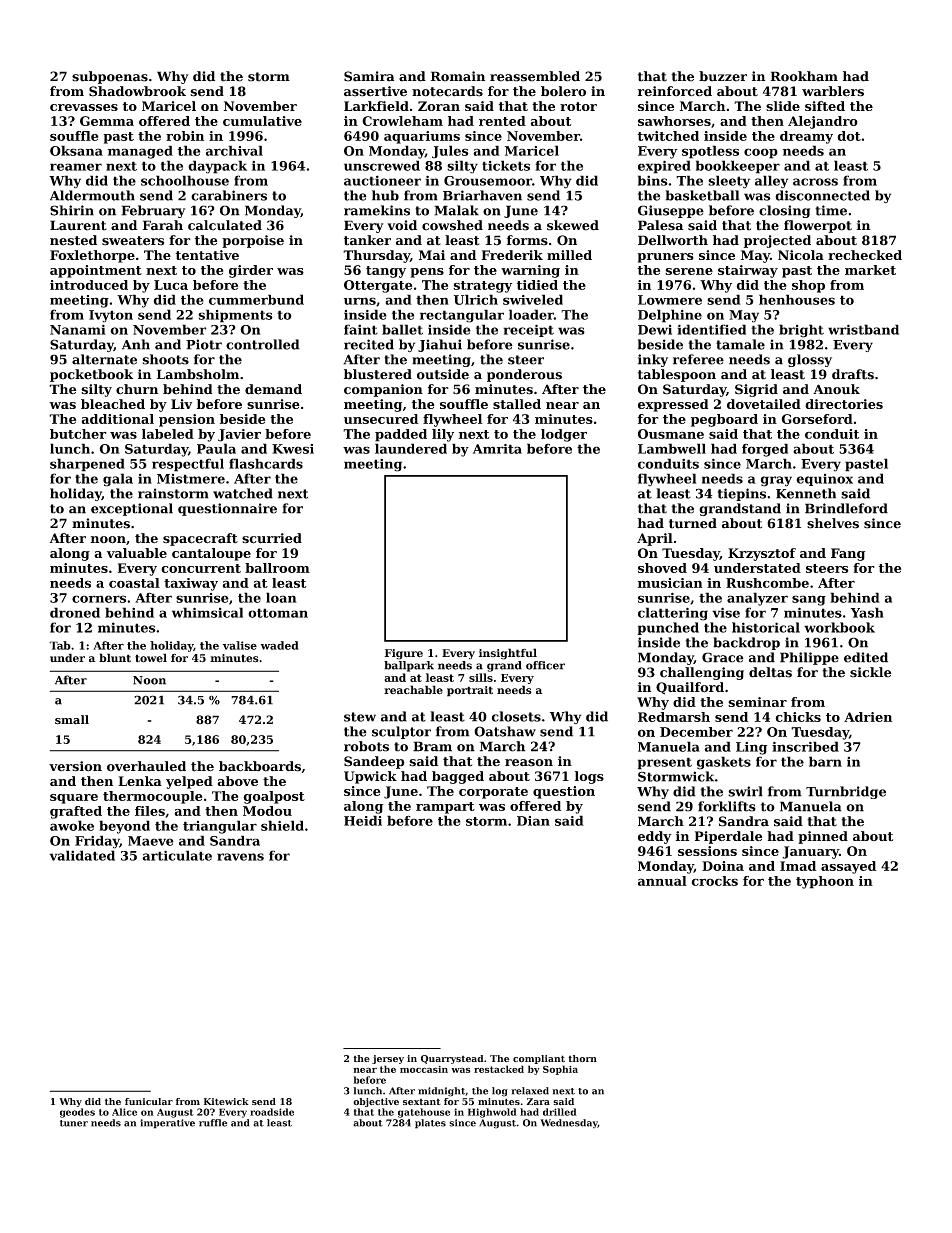 The height and width of the screenshot is (1233, 952). What do you see at coordinates (582, 1058) in the screenshot?
I see `thorn` at bounding box center [582, 1058].
